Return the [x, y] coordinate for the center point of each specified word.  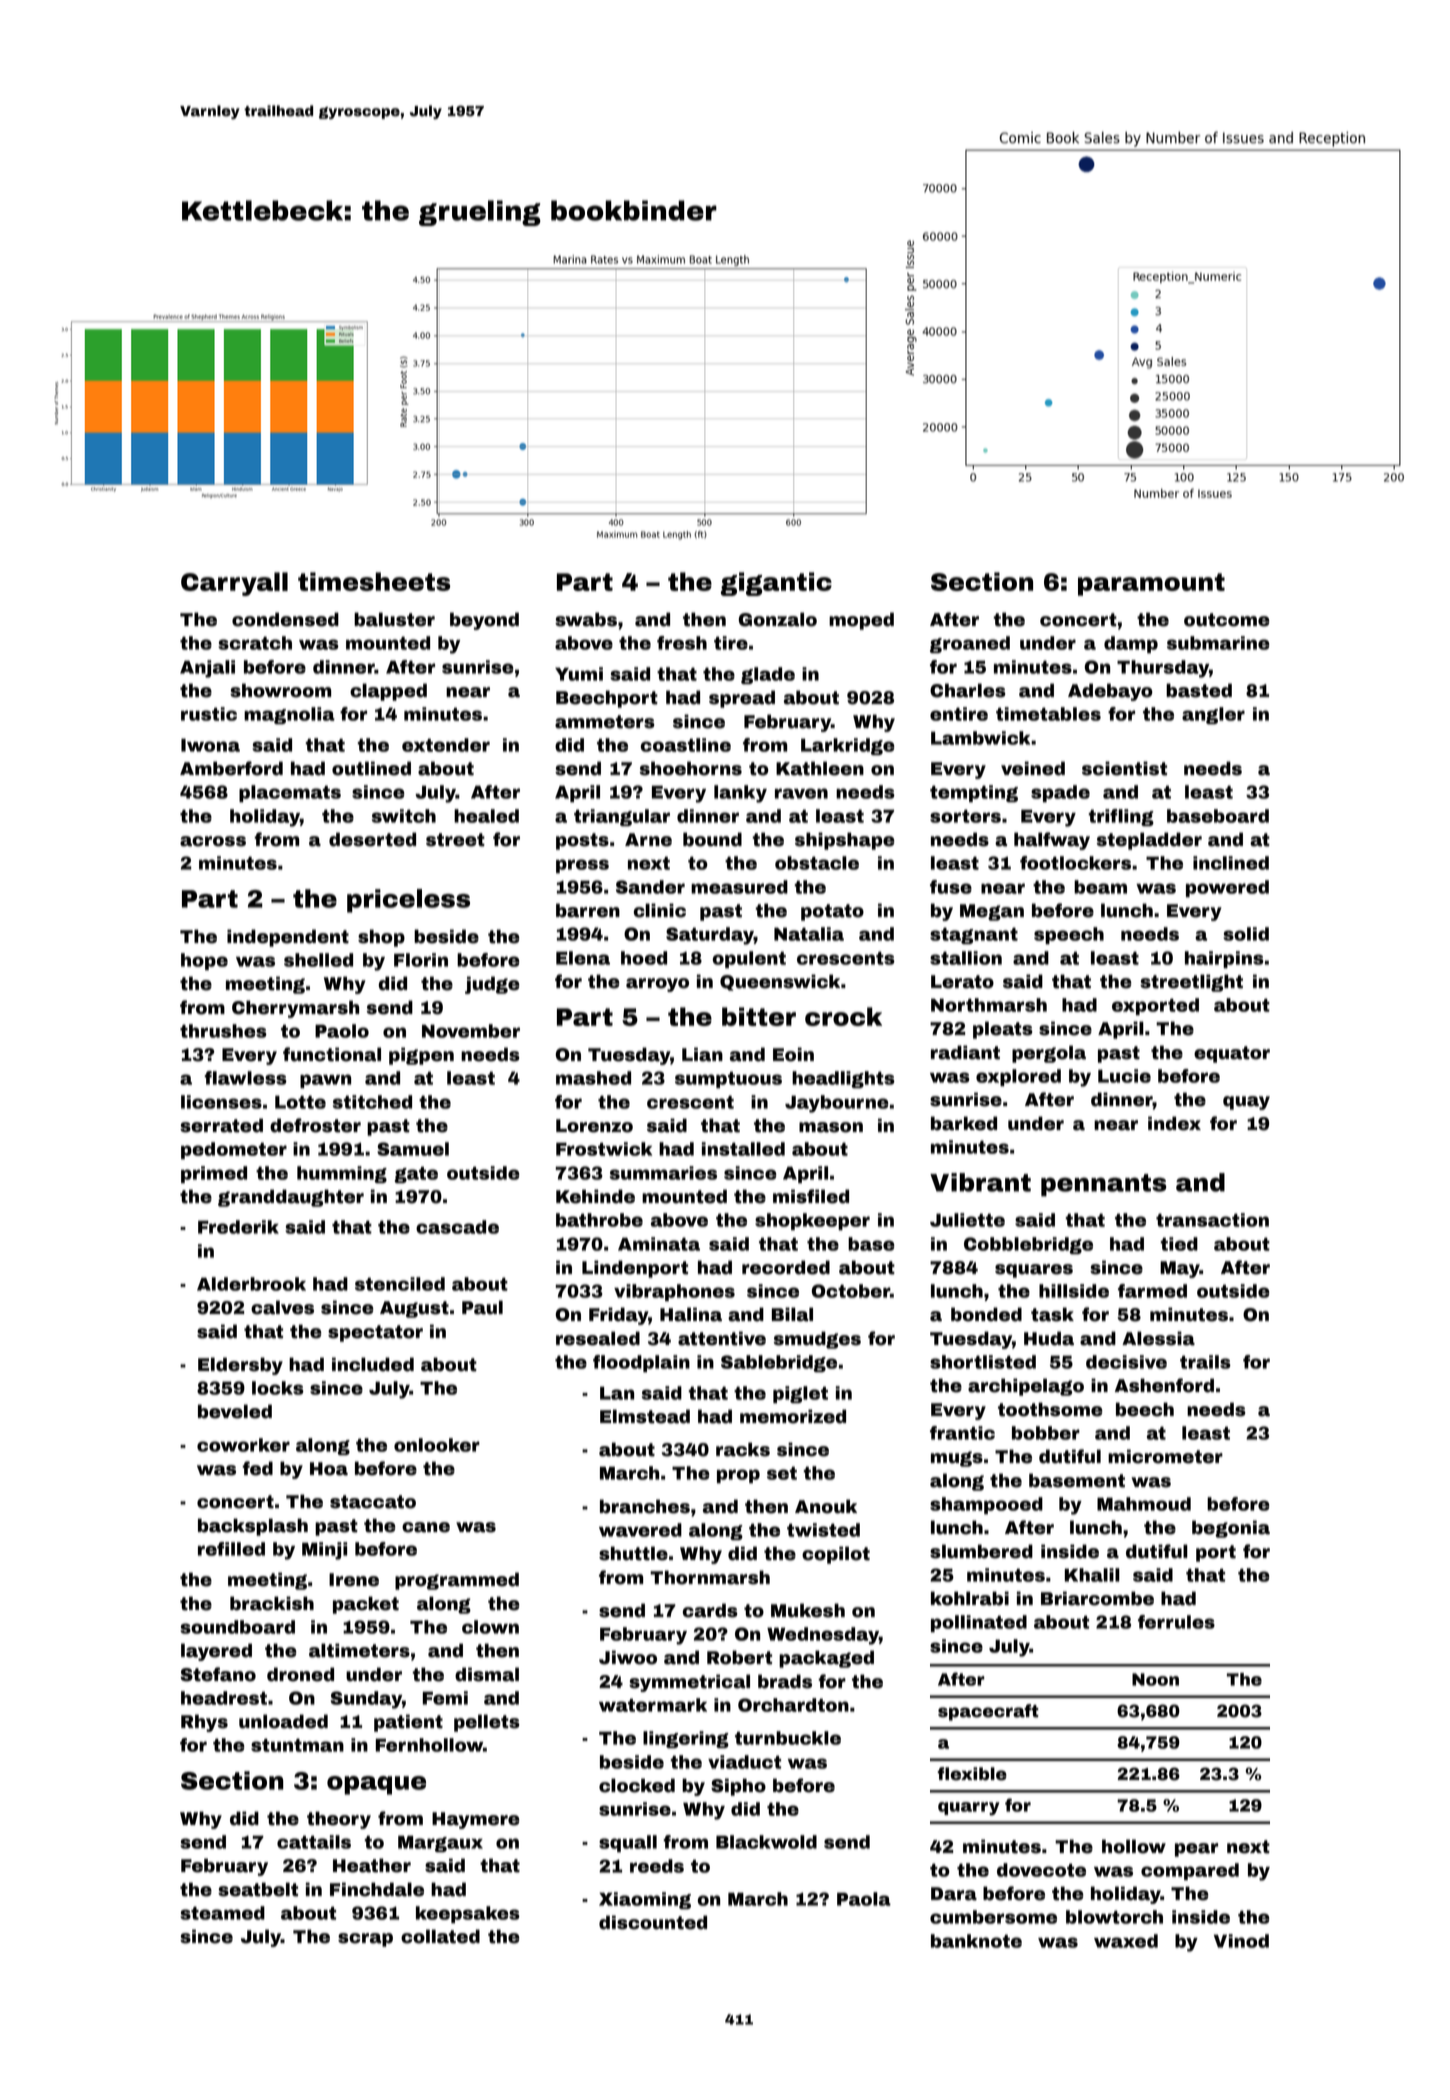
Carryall [234, 584]
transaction [1212, 1220]
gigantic [776, 584]
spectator [375, 1333]
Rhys [204, 1723]
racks [743, 1449]
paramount [1151, 584]
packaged [826, 1659]
